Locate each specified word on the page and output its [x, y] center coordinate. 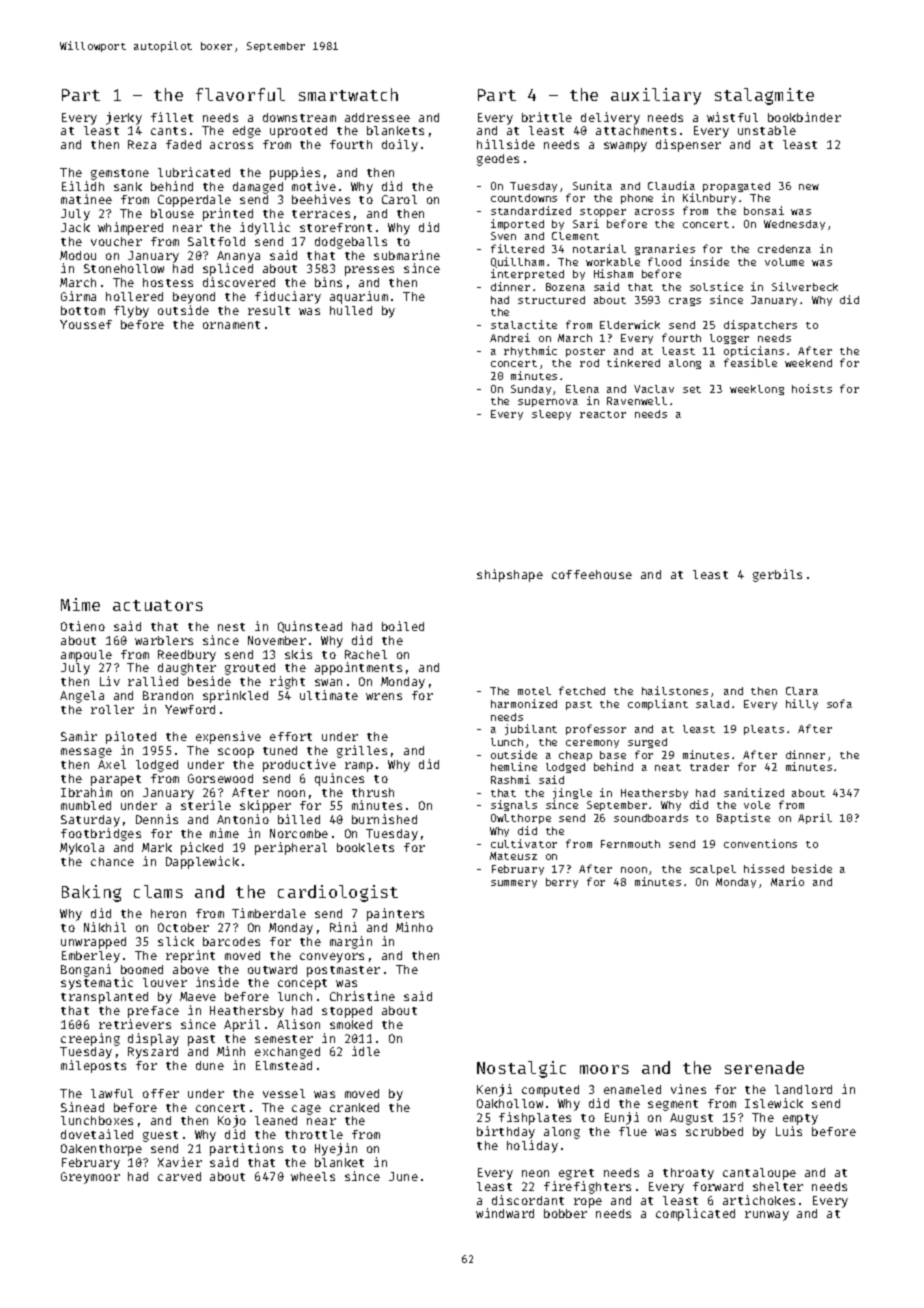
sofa [839, 703]
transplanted [104, 998]
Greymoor [90, 1178]
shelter [778, 1186]
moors [604, 1069]
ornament [231, 325]
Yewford [190, 709]
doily [400, 145]
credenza [784, 249]
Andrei [510, 337]
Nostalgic [521, 1069]
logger [729, 339]
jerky [124, 118]
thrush [373, 792]
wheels [313, 1176]
